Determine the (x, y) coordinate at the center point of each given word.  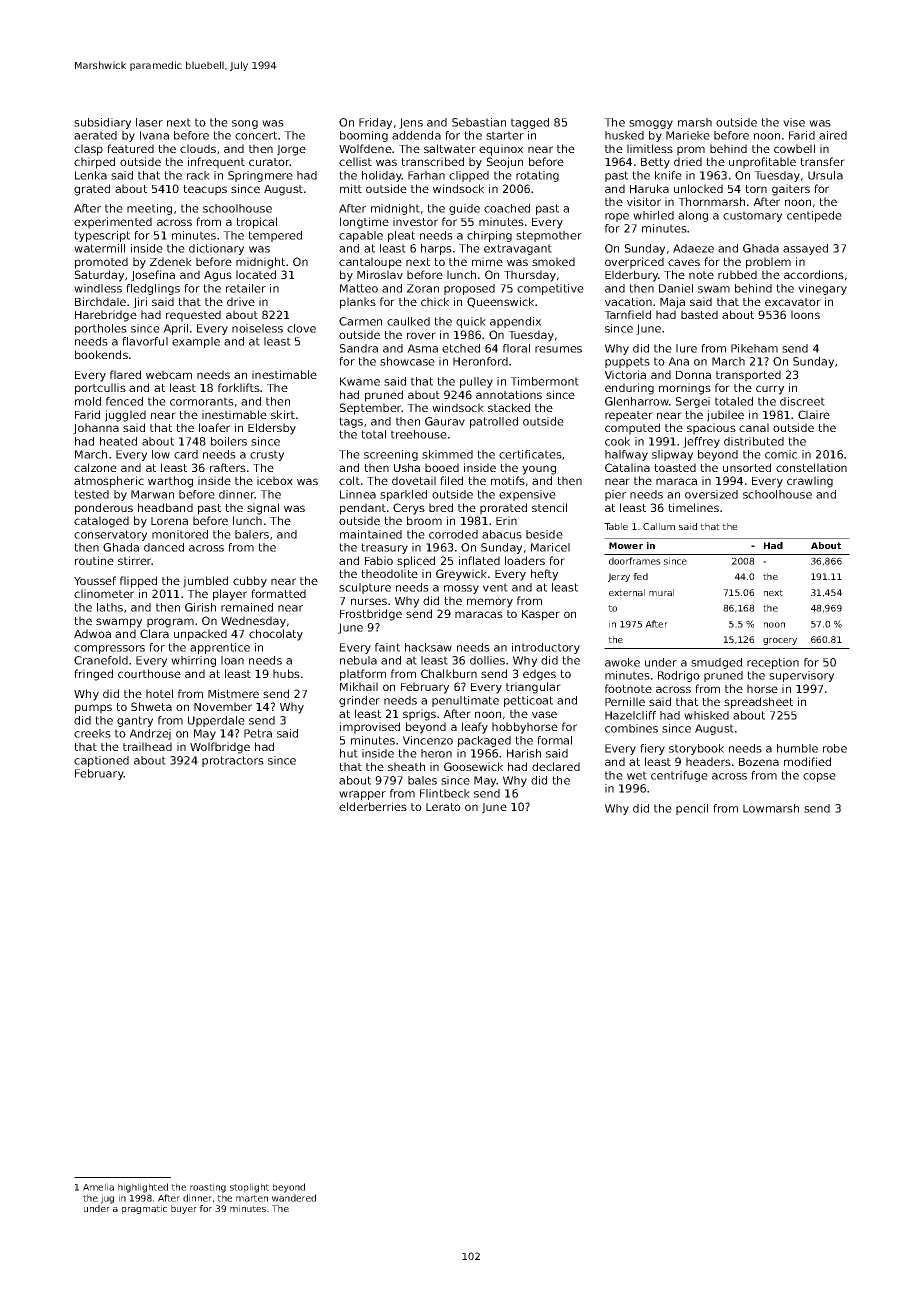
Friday (375, 123)
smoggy (651, 124)
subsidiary (102, 123)
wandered (294, 1198)
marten (252, 1198)
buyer (184, 1209)
